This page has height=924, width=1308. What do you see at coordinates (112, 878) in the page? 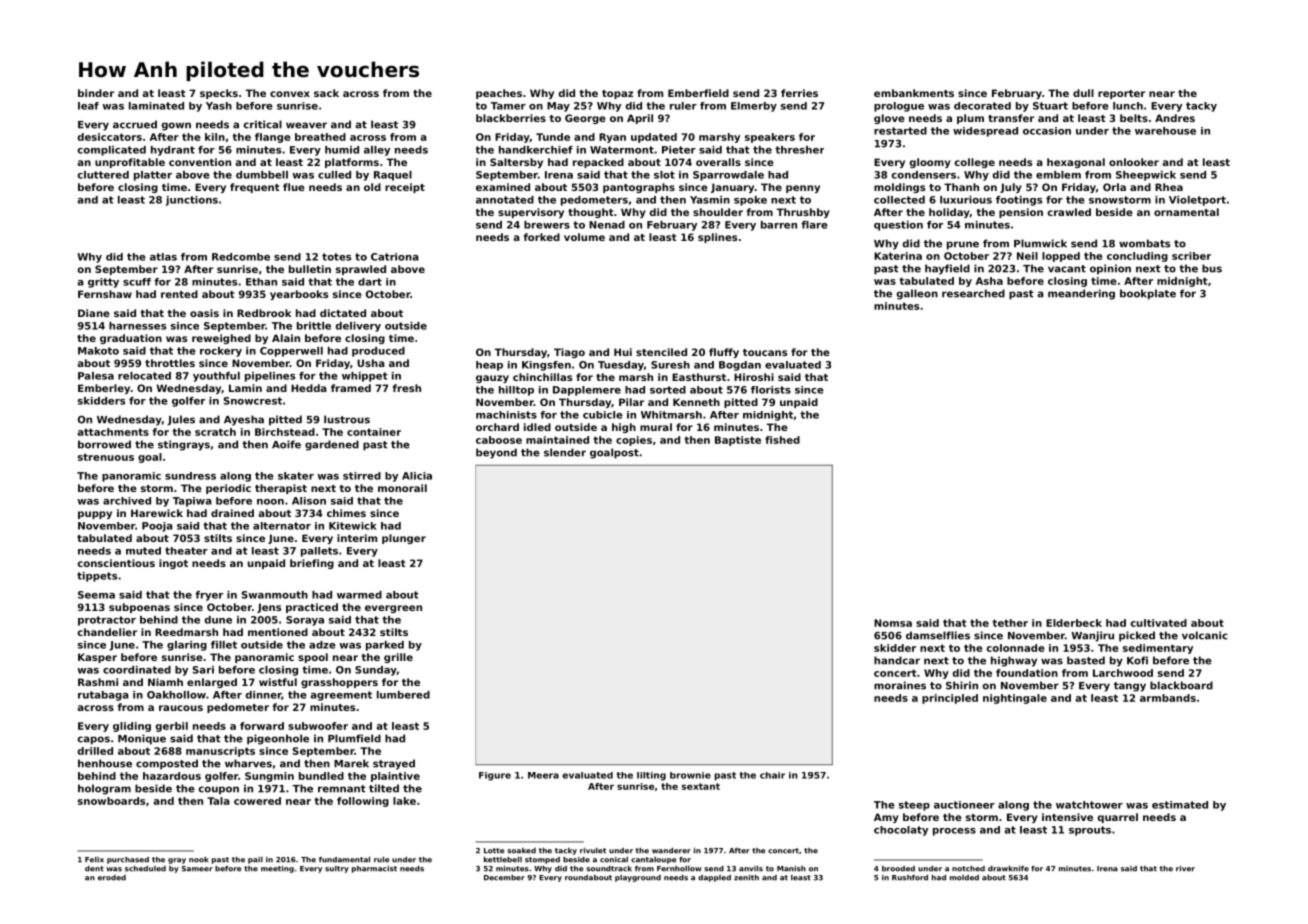
I see `eroded` at bounding box center [112, 878].
